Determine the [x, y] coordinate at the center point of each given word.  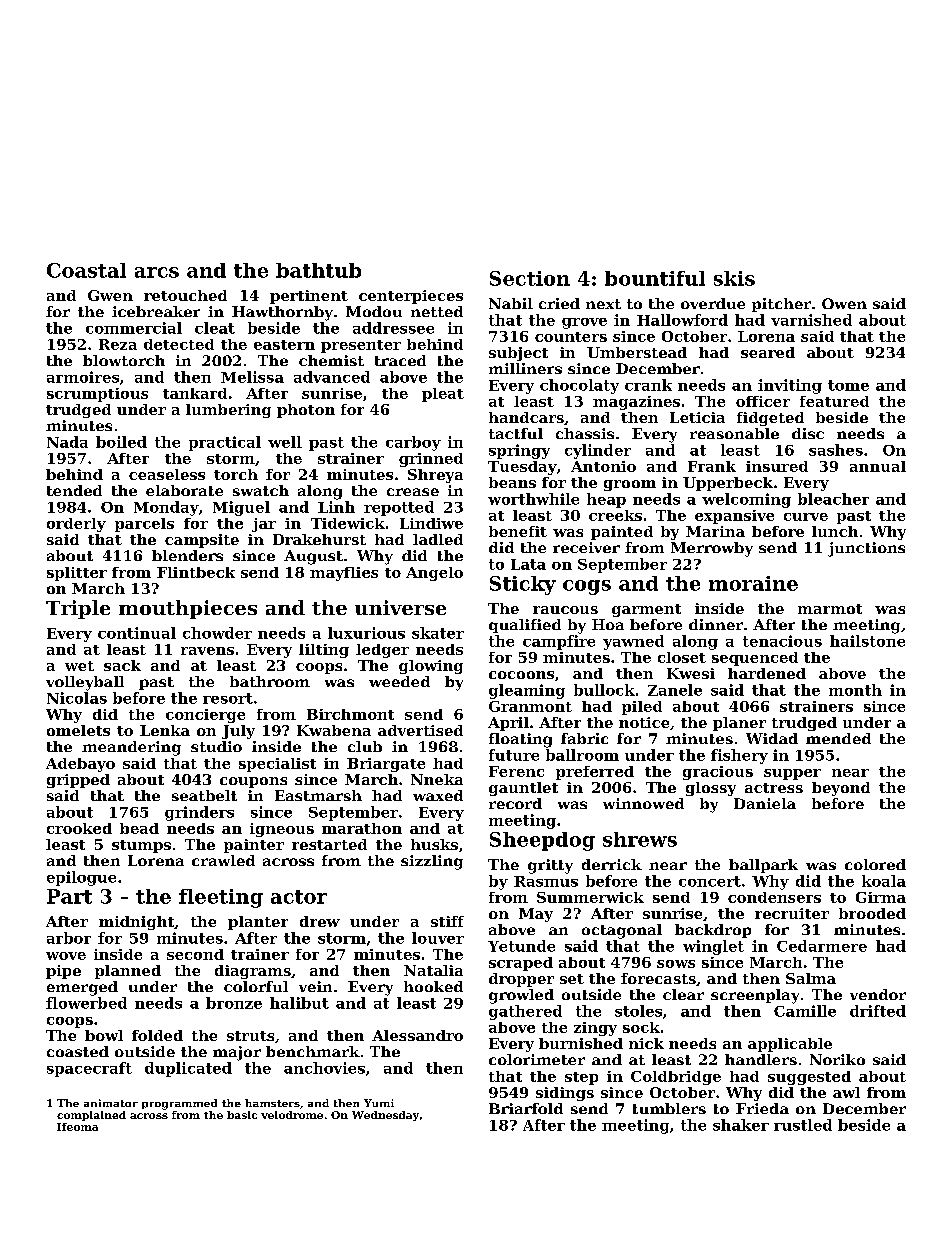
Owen [844, 303]
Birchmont [350, 714]
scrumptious [97, 395]
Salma [811, 978]
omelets [78, 730]
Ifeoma [77, 1127]
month [855, 690]
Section [530, 278]
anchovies [324, 1068]
